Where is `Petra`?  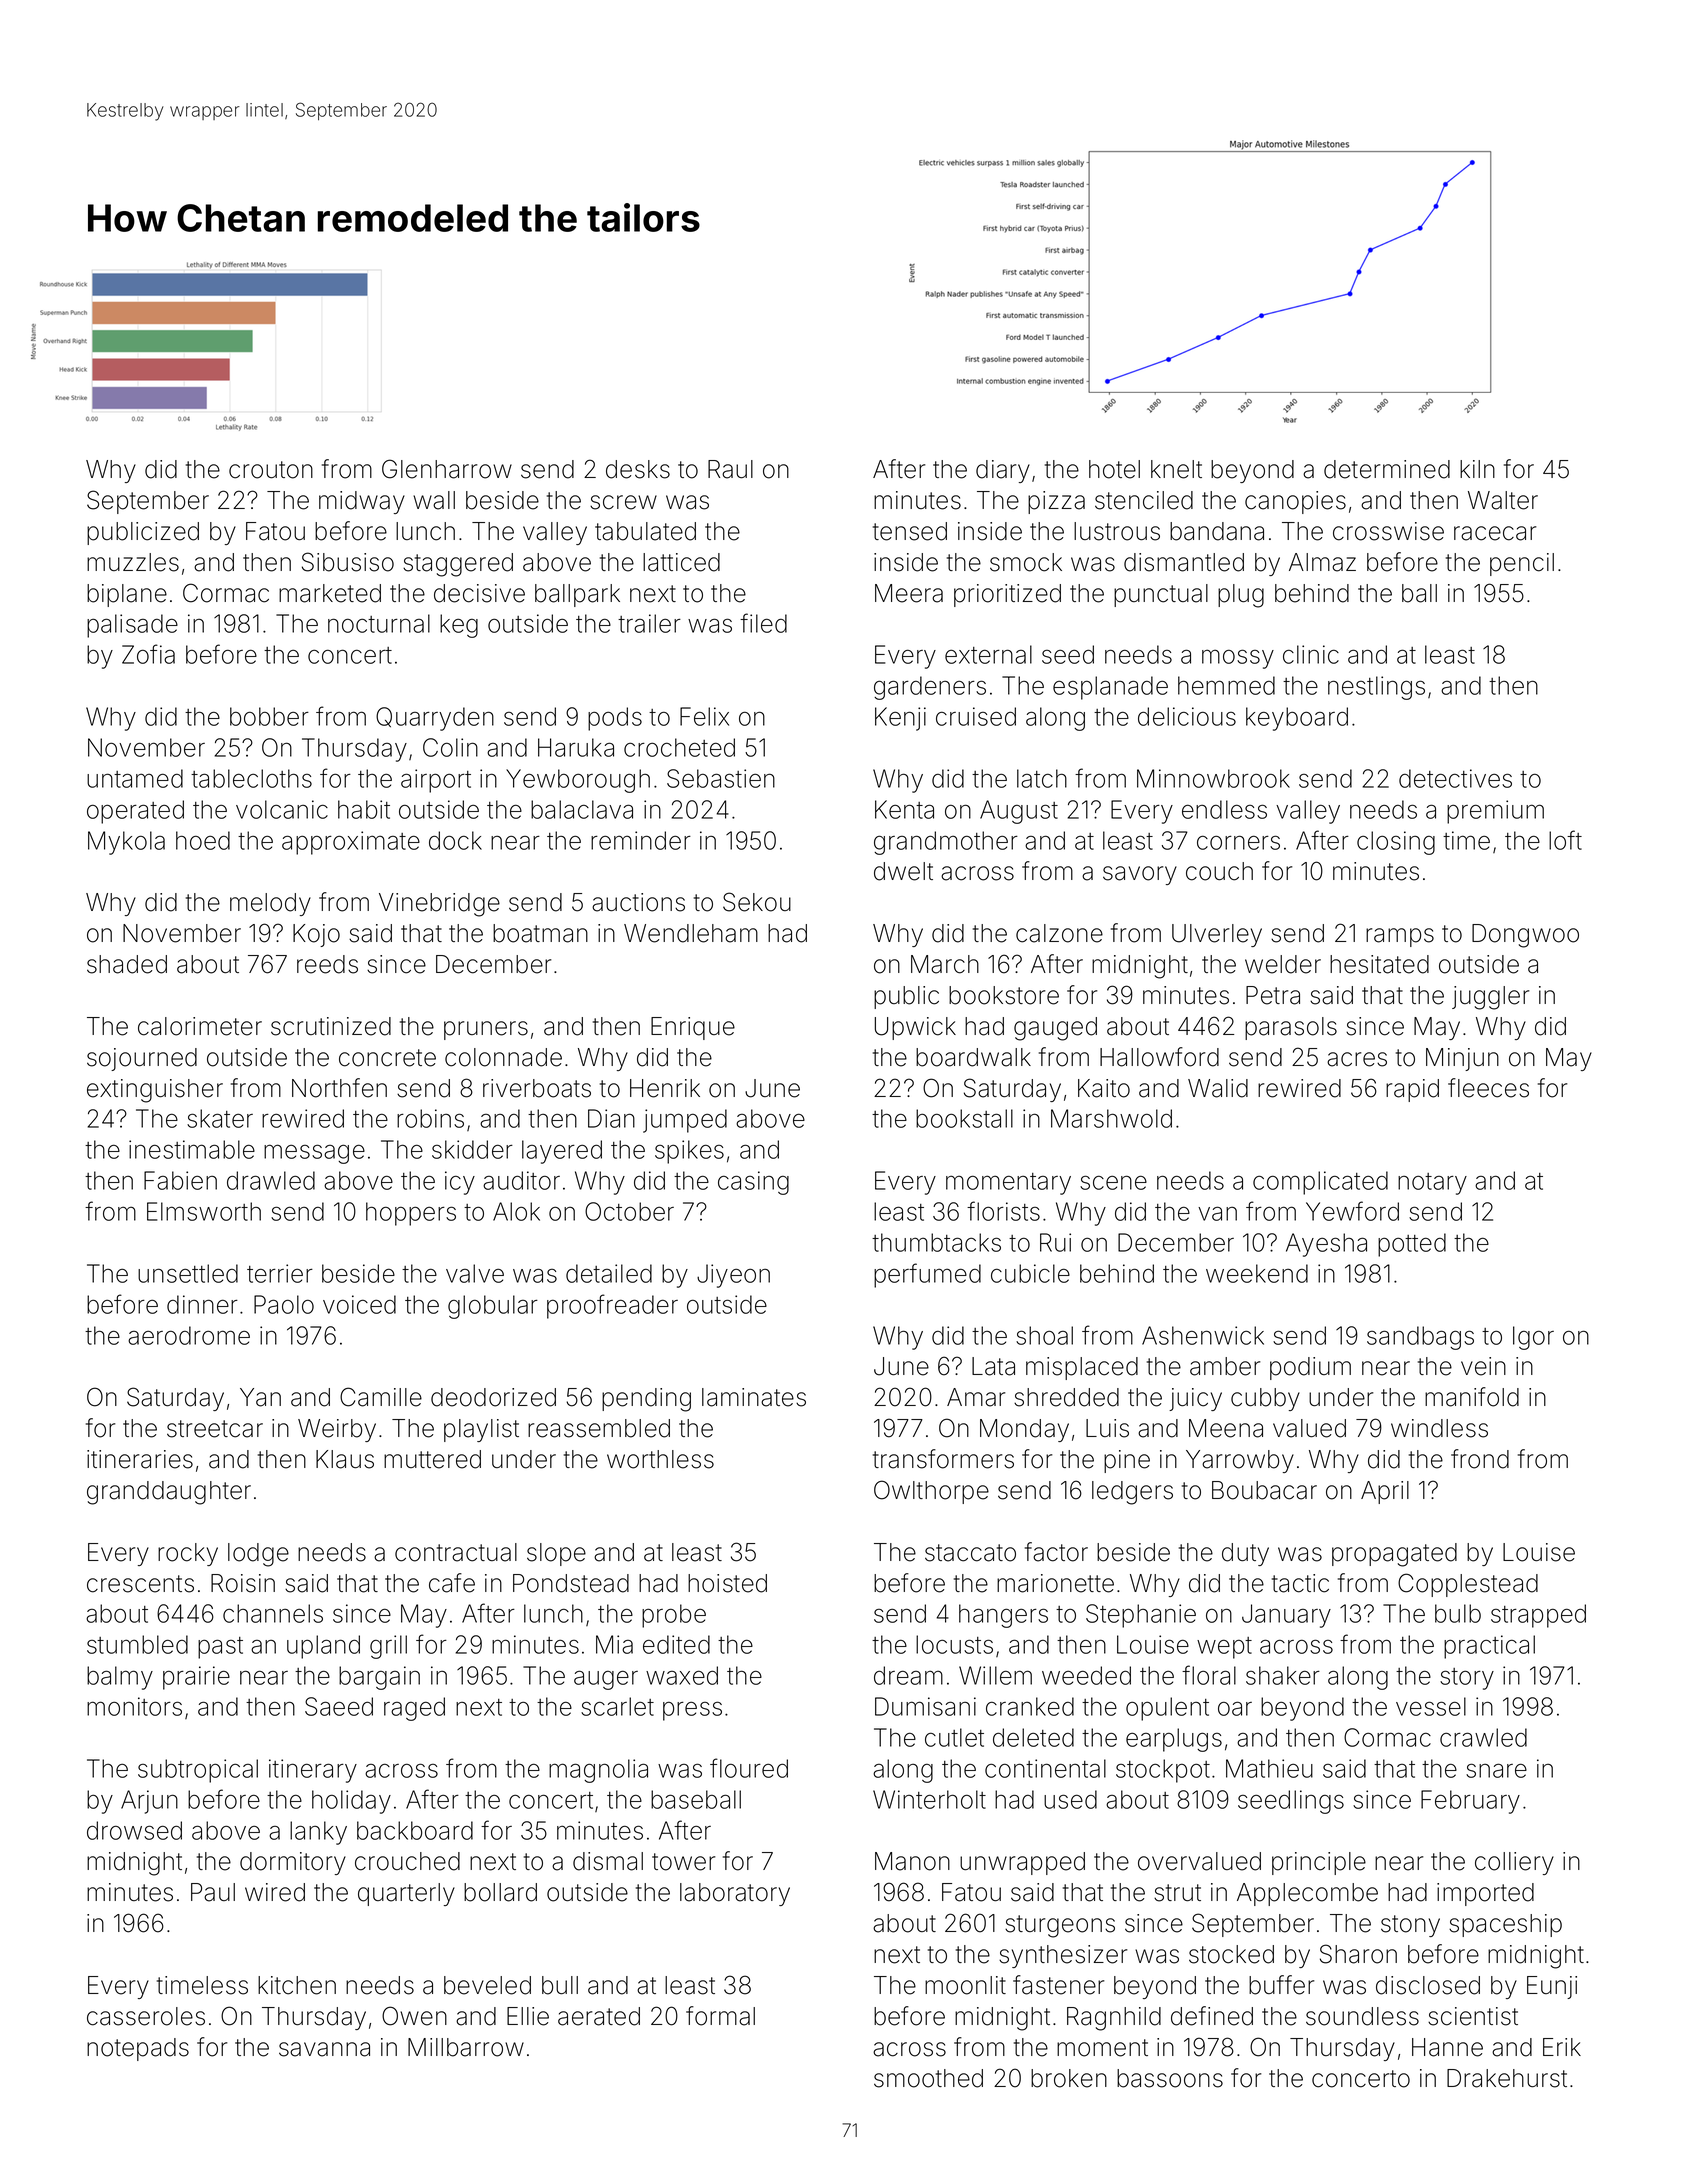 Petra is located at coordinates (1273, 995).
